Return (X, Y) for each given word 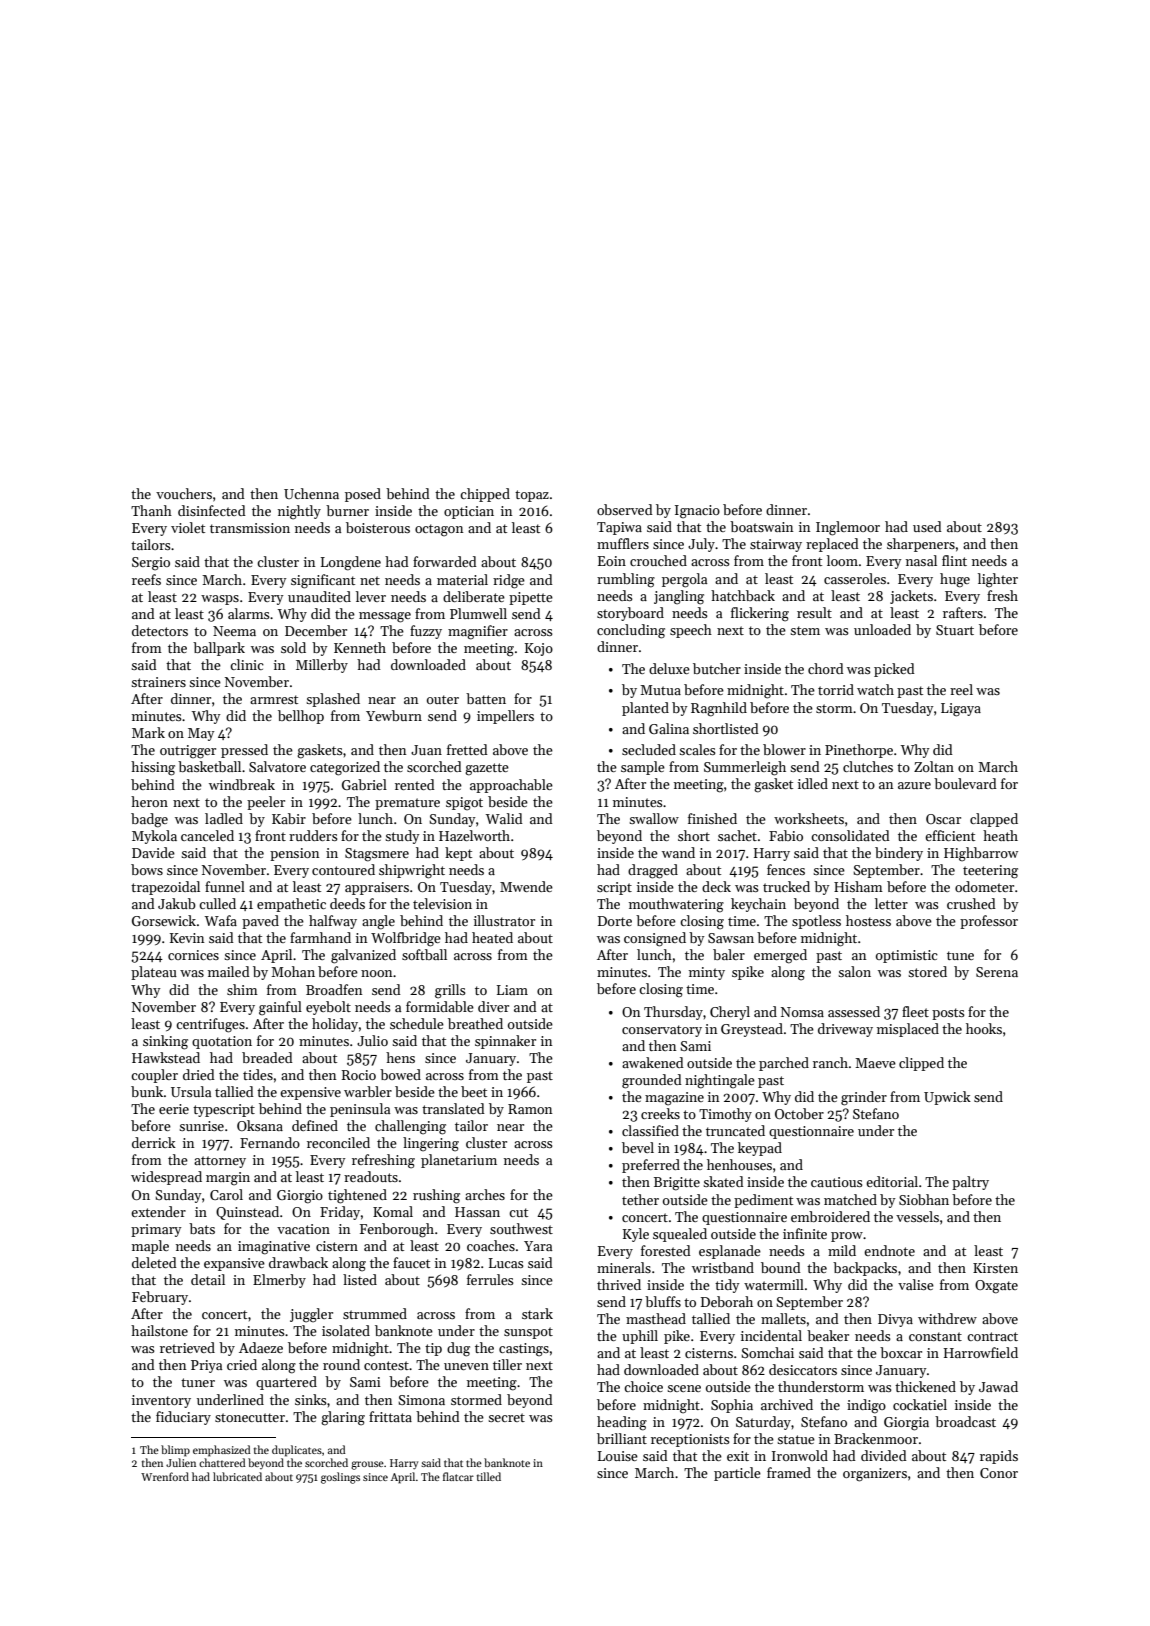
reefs (146, 579)
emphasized (222, 1451)
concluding (631, 631)
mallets (783, 1318)
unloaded (882, 629)
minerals (624, 1267)
